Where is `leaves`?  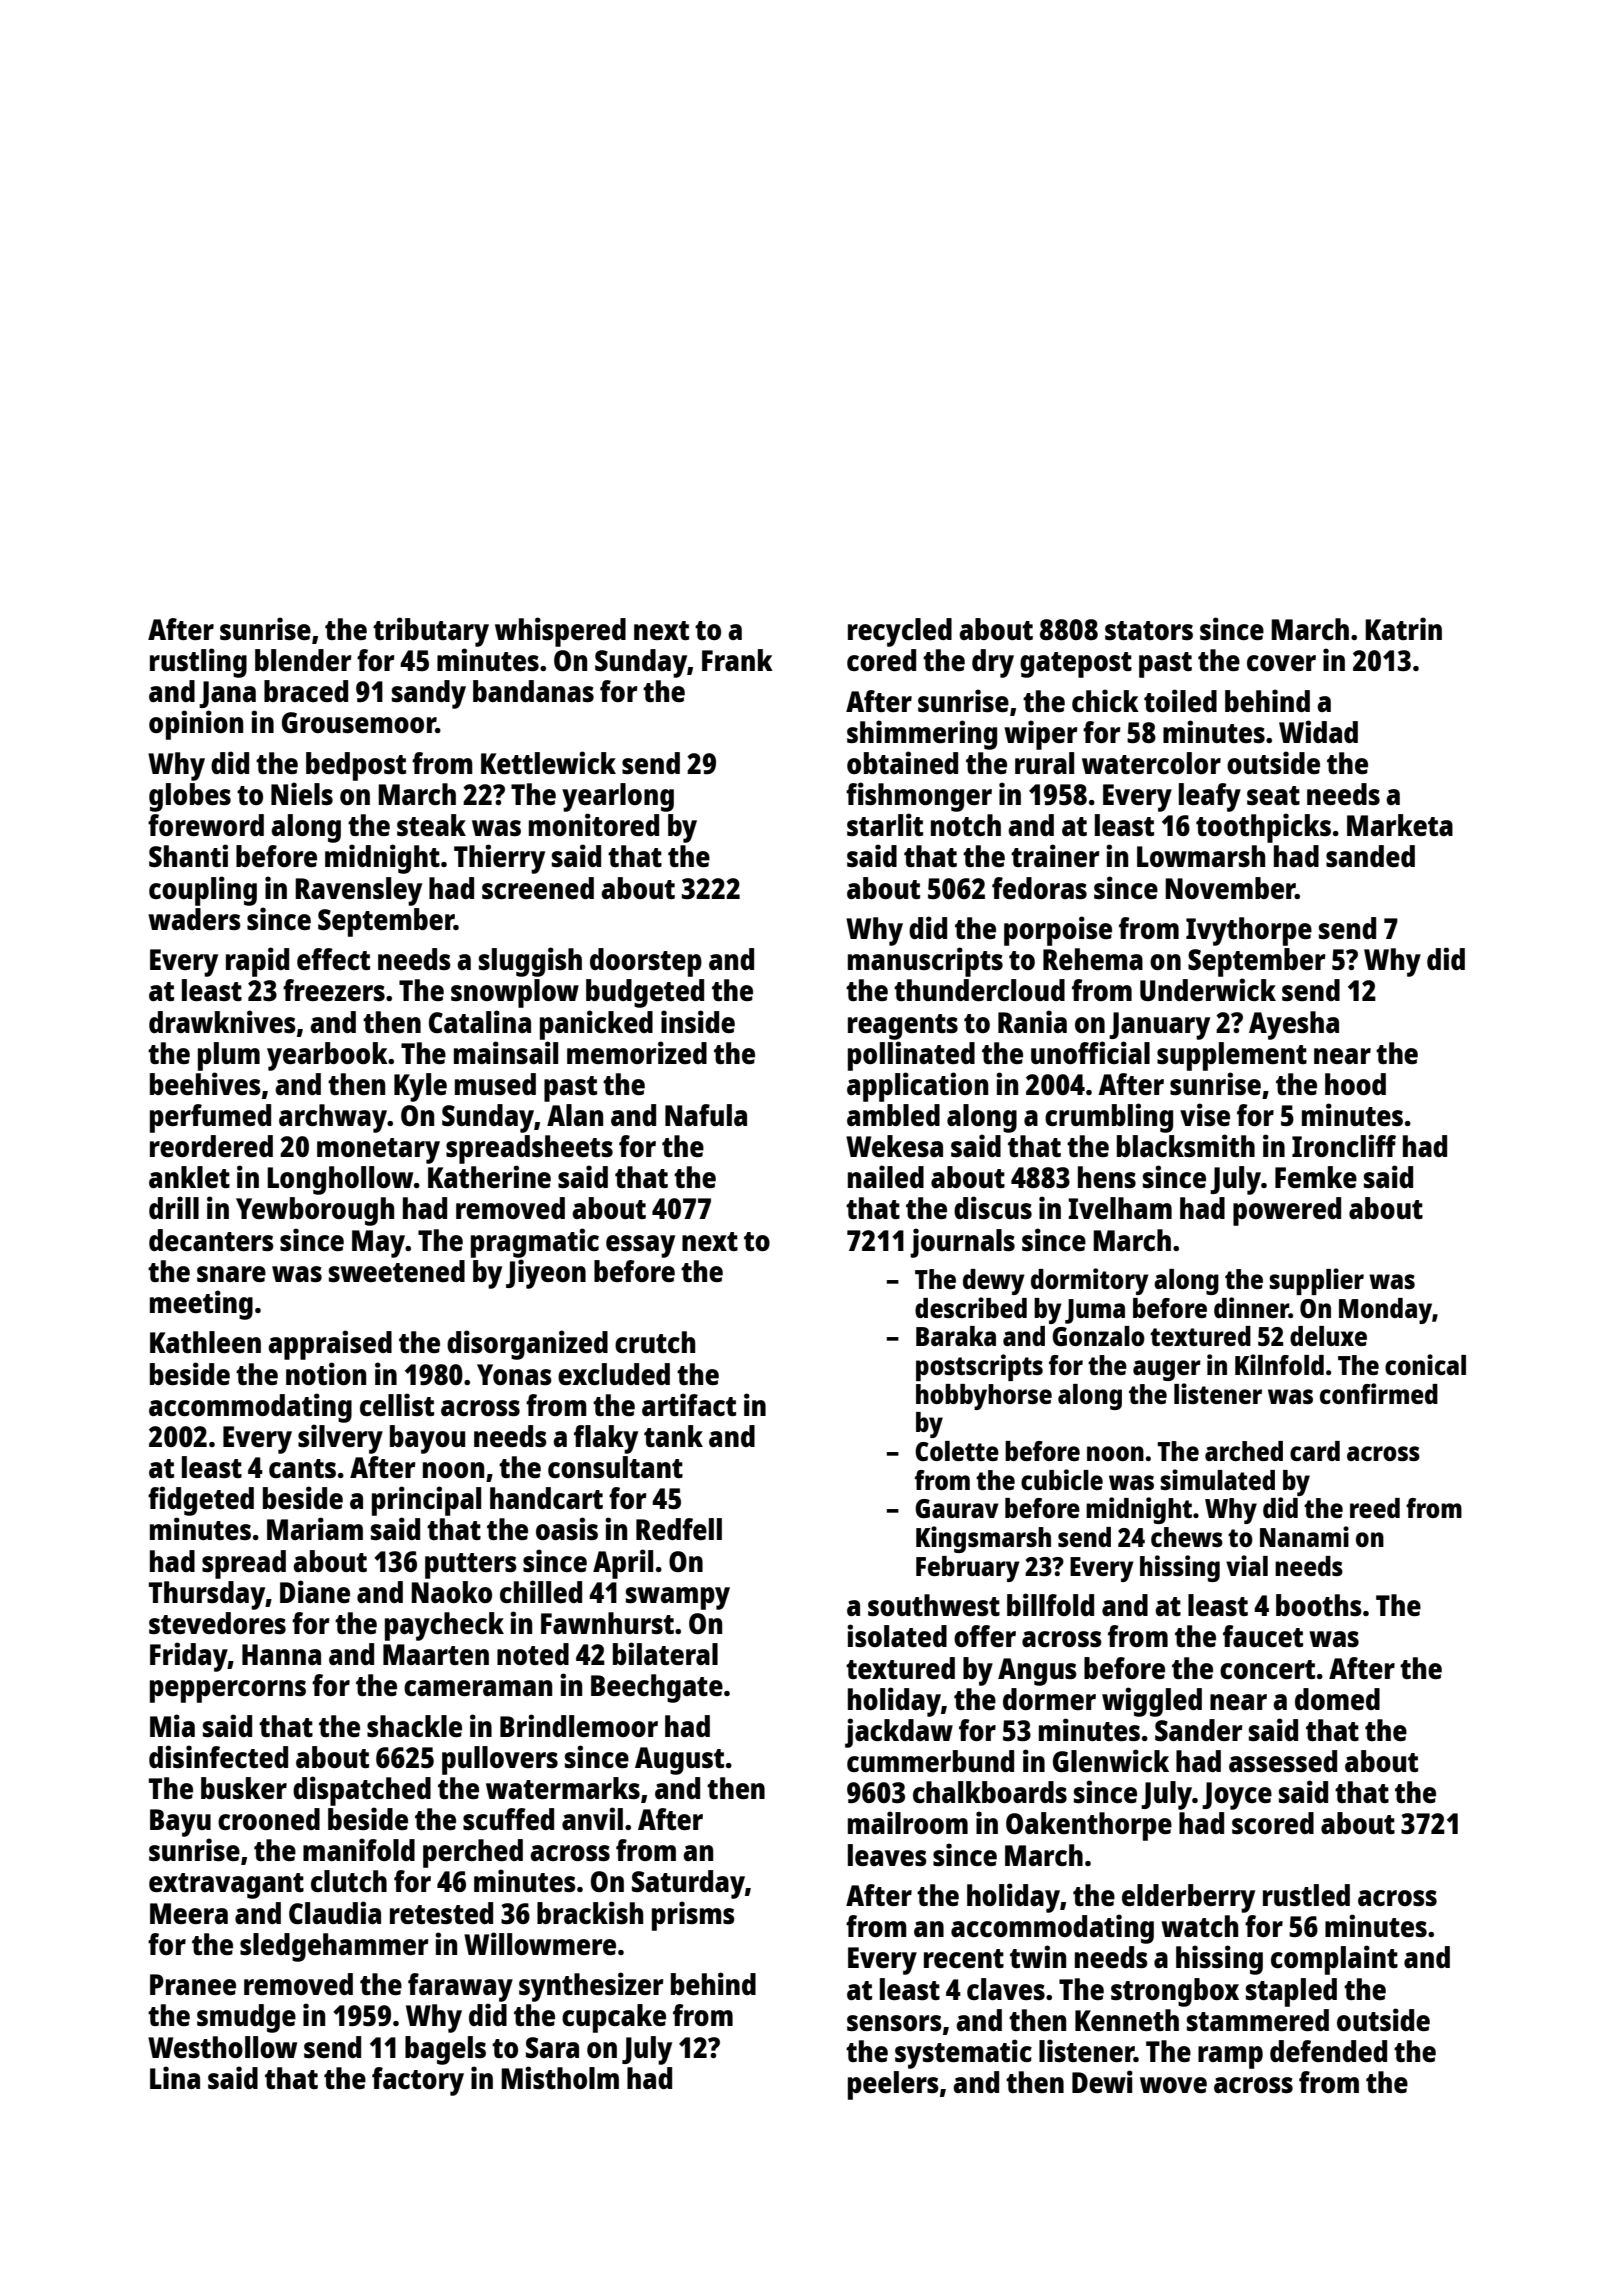
leaves is located at coordinates (887, 1855).
